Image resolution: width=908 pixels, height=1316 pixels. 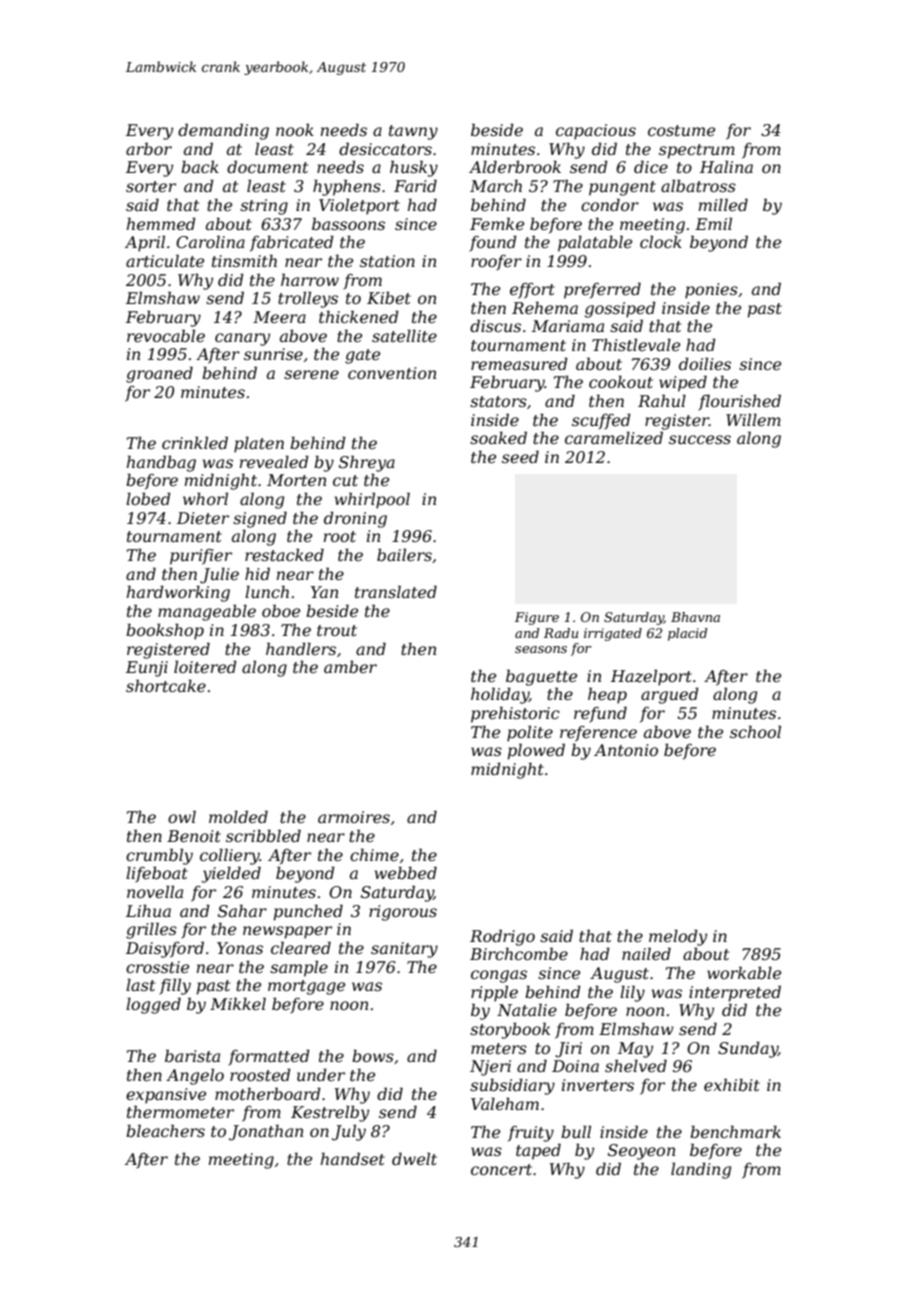 What do you see at coordinates (536, 751) in the screenshot?
I see `plowed` at bounding box center [536, 751].
